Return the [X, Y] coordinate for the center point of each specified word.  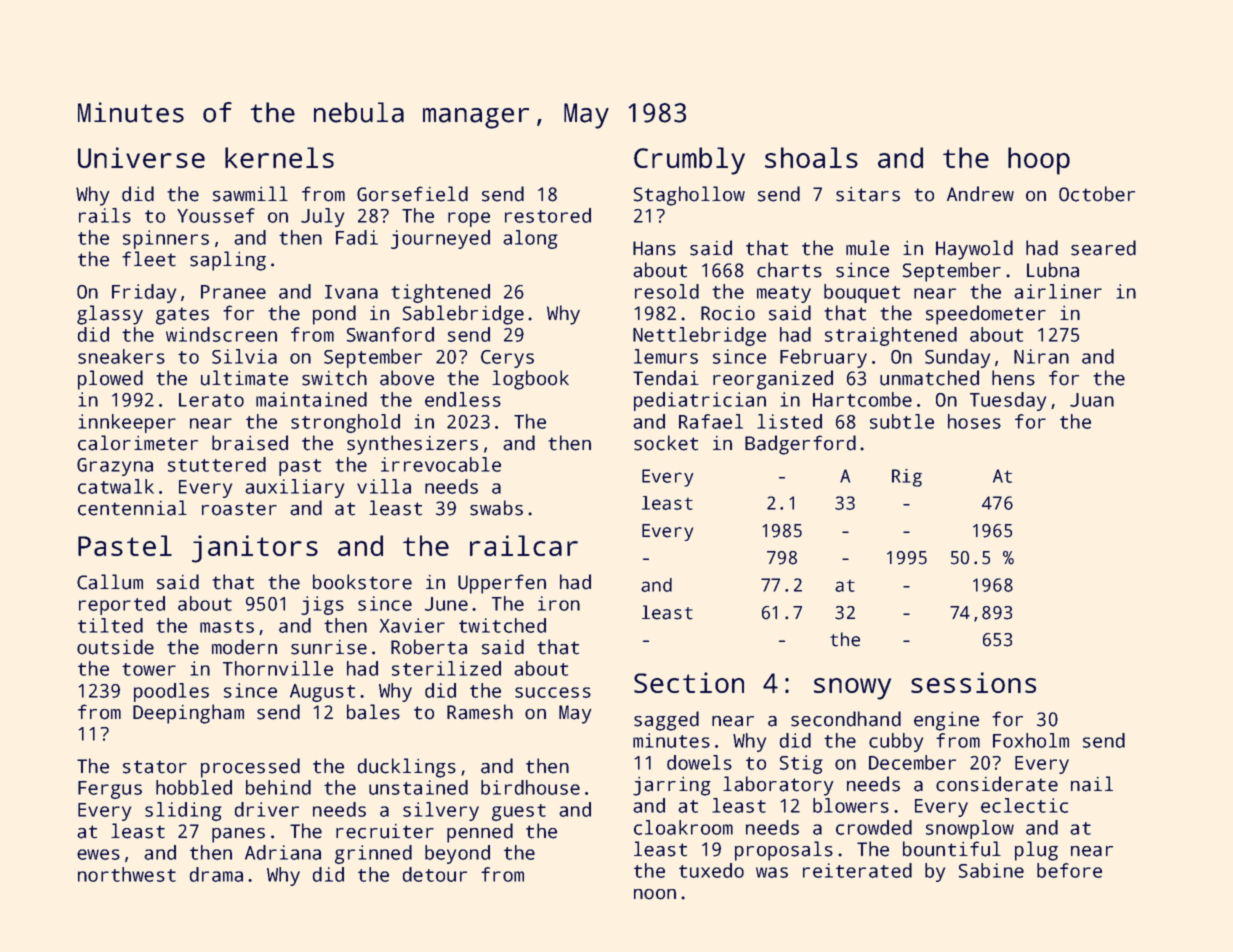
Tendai [666, 378]
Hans [654, 248]
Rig [907, 478]
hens [1013, 378]
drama [216, 874]
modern [244, 647]
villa [384, 486]
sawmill [250, 194]
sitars [868, 194]
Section [689, 682]
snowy [852, 689]
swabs [496, 508]
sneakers [121, 356]
